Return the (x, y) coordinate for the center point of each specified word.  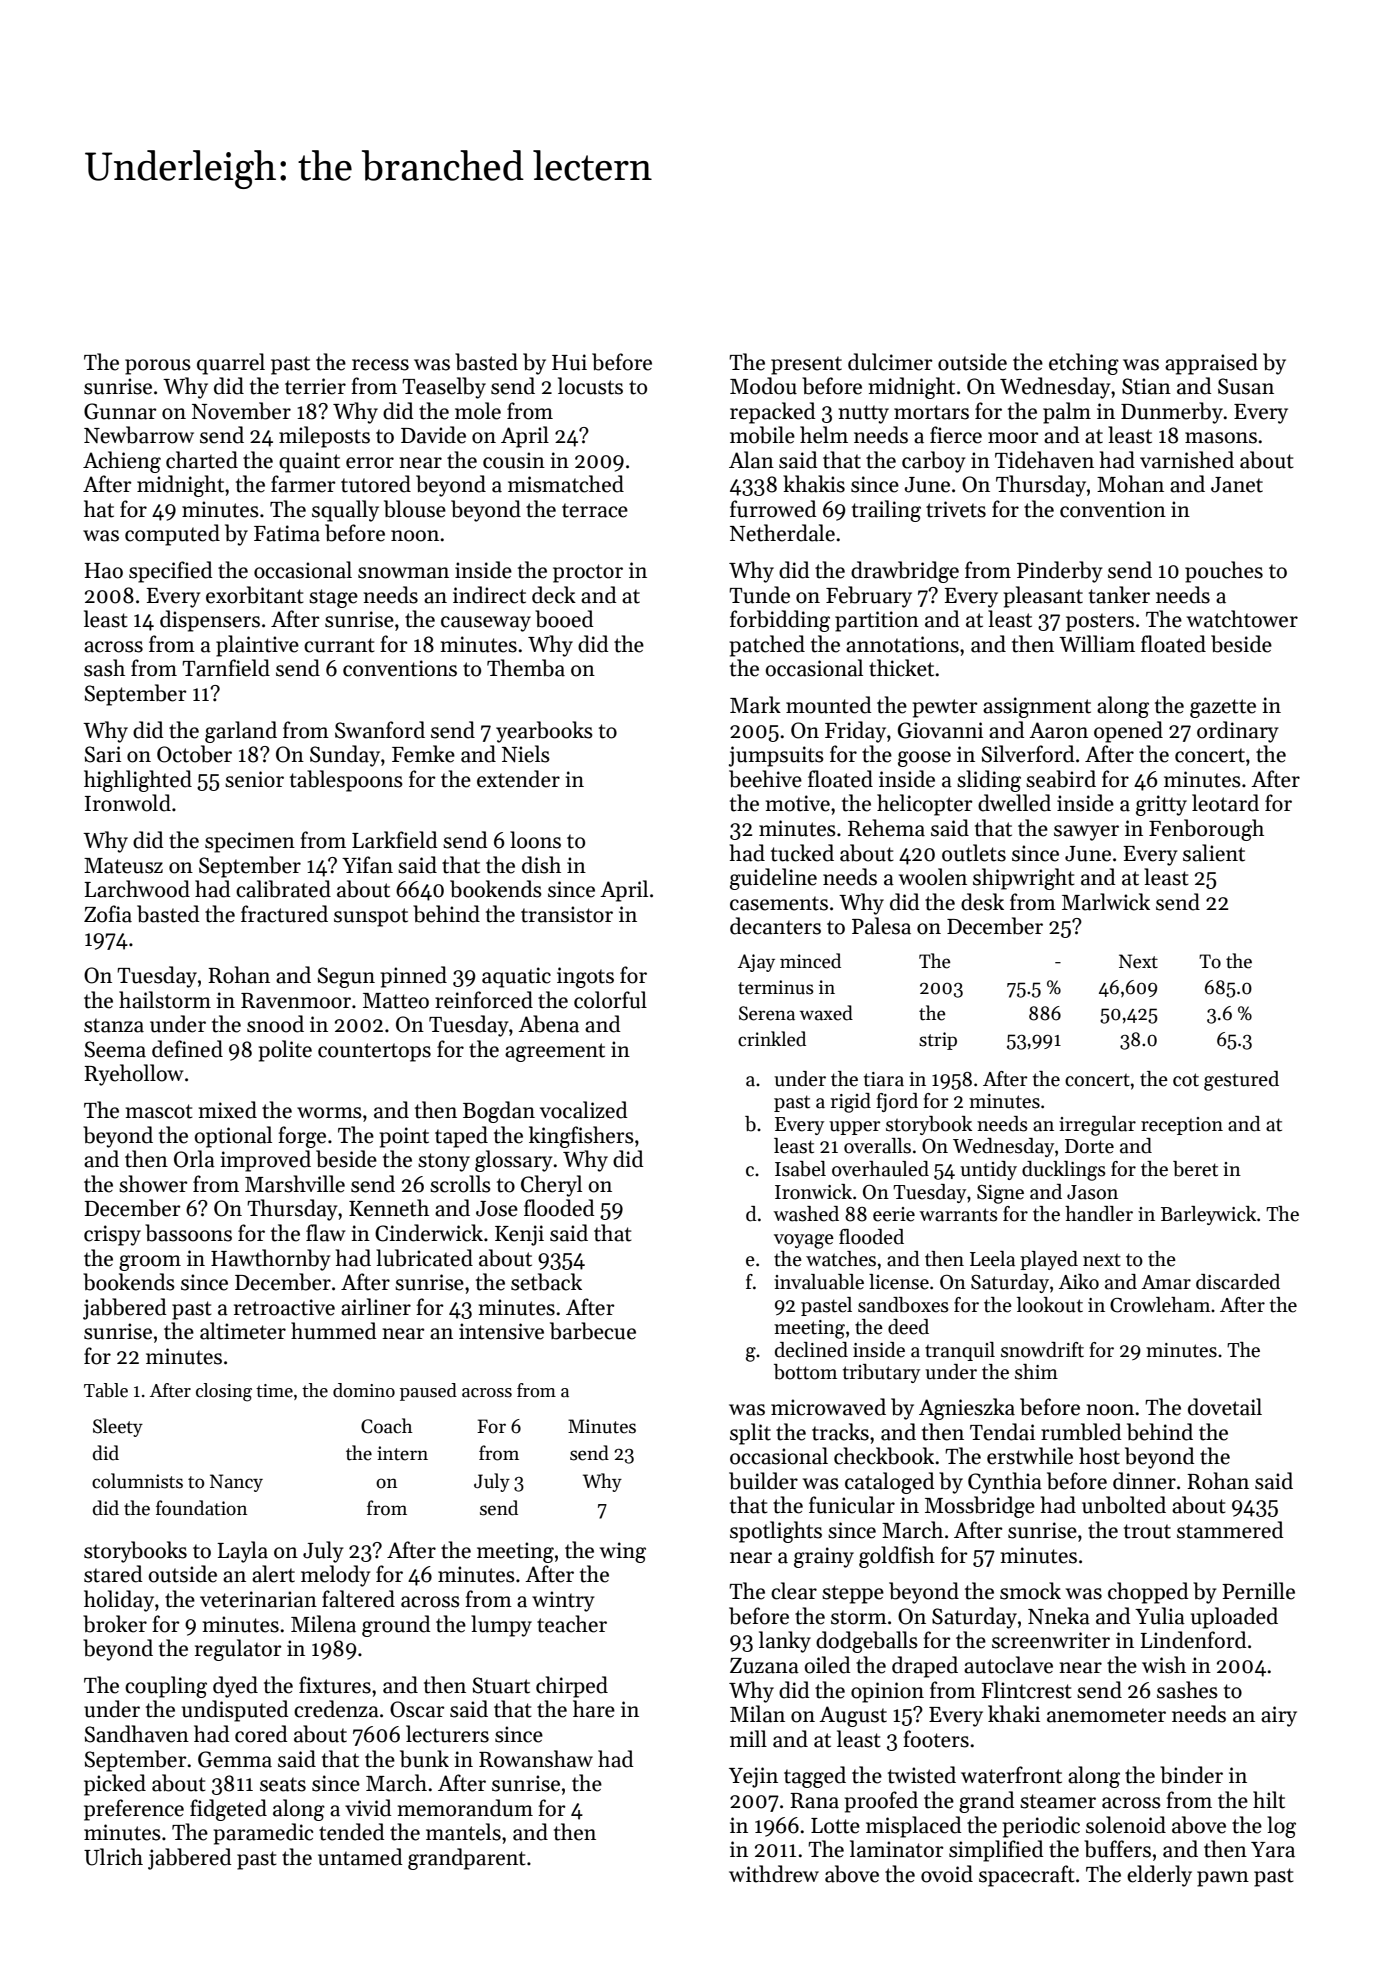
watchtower (1242, 619)
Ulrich (113, 1857)
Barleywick (1208, 1215)
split (750, 1434)
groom (150, 1263)
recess (380, 365)
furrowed (773, 509)
